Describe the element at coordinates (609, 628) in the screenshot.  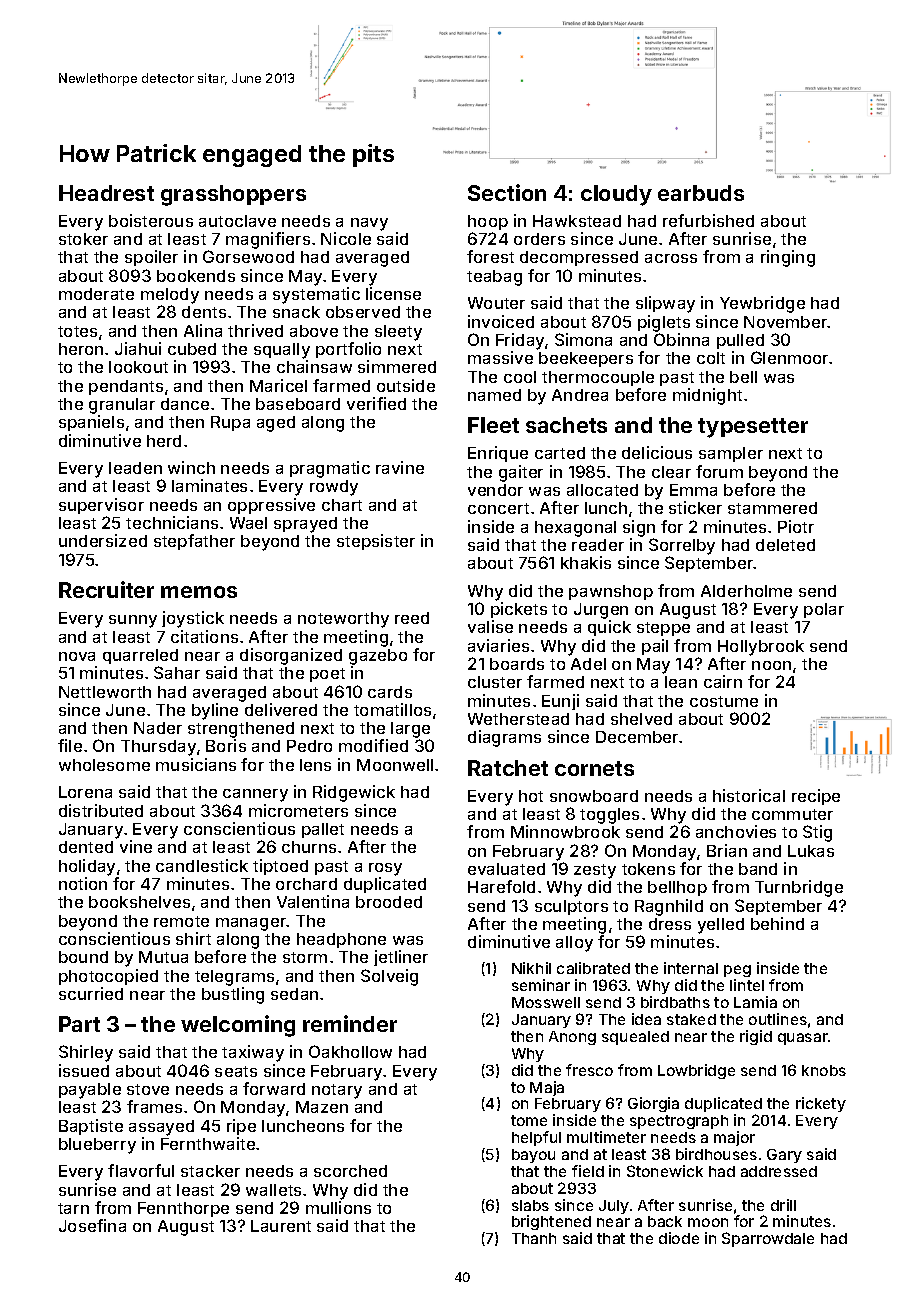
I see `quick` at that location.
